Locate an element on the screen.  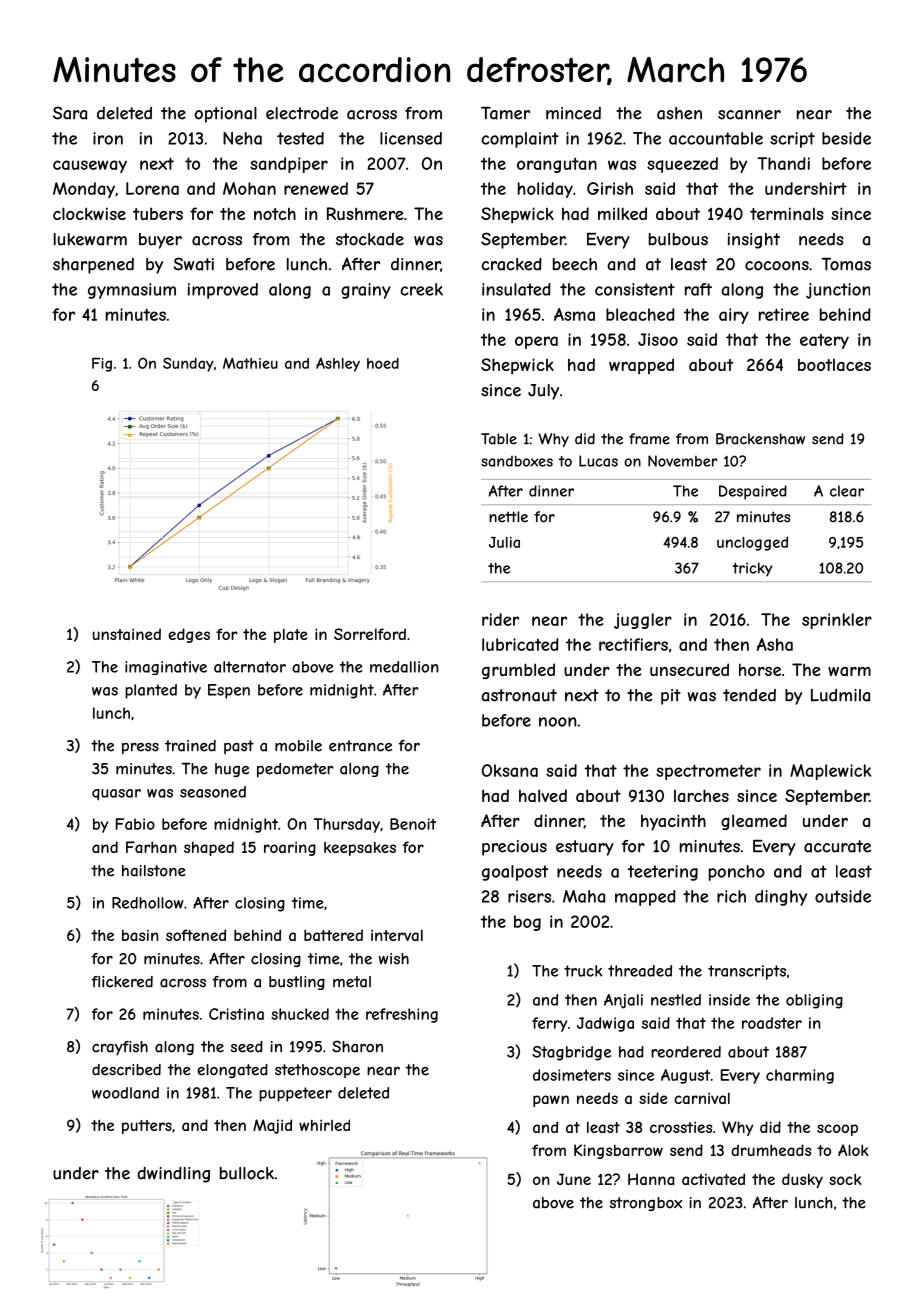
optional is located at coordinates (225, 115).
